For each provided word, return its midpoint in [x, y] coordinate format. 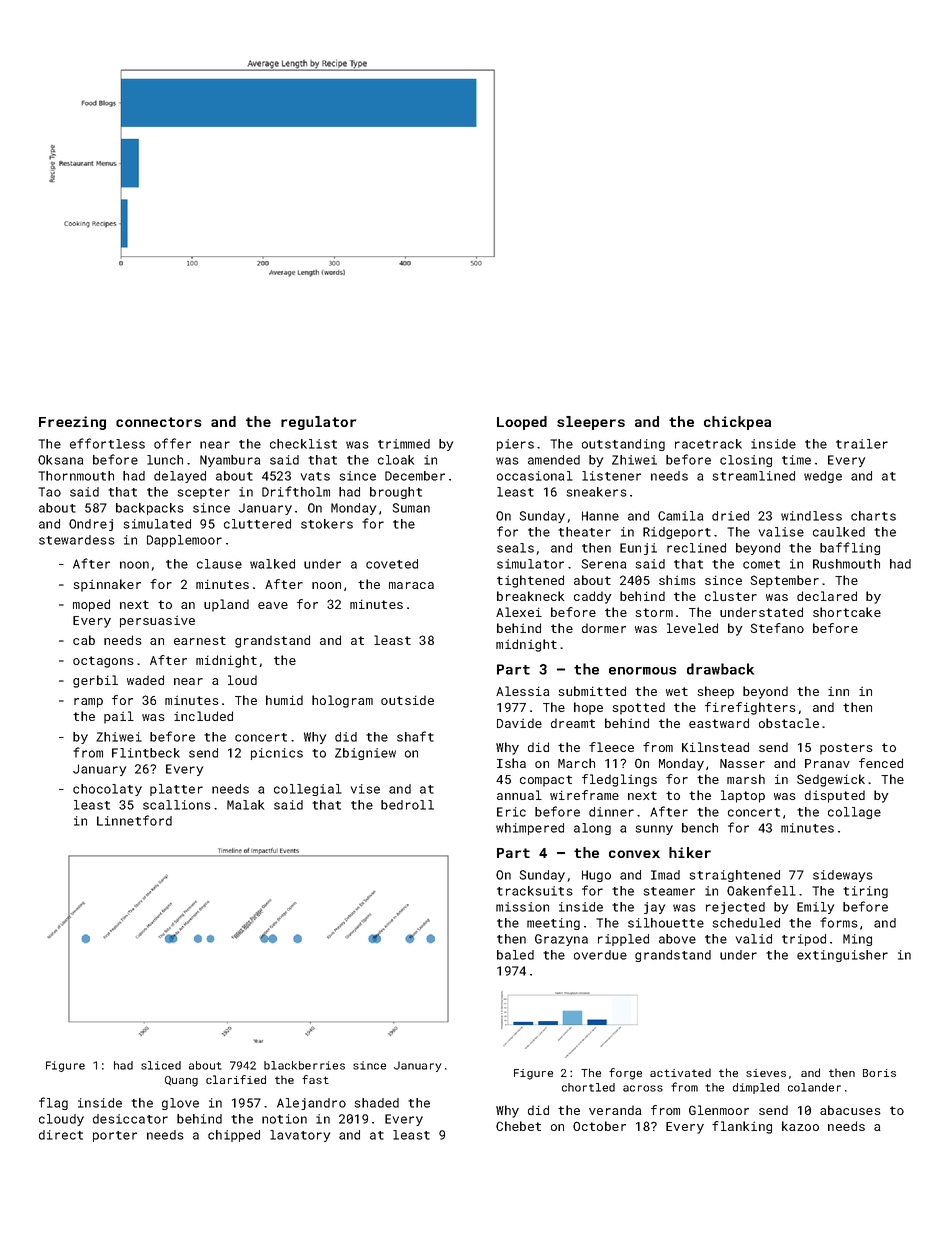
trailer [862, 444]
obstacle [789, 723]
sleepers [591, 423]
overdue [600, 955]
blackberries [304, 1065]
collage [854, 813]
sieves [766, 1073]
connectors [159, 422]
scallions [177, 805]
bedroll [407, 805]
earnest [200, 640]
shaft [415, 736]
